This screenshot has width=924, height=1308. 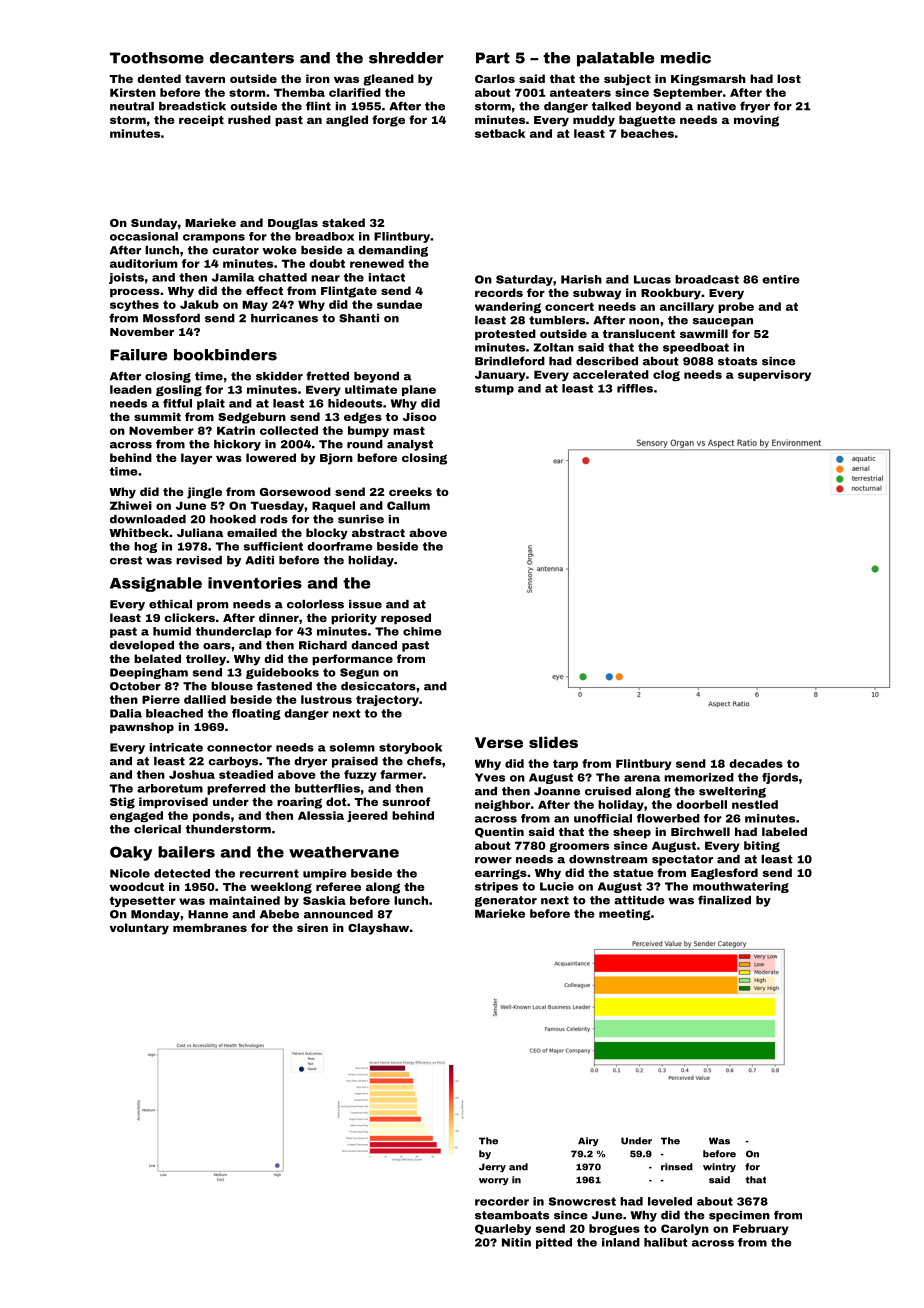 I want to click on supervisory, so click(x=774, y=375).
